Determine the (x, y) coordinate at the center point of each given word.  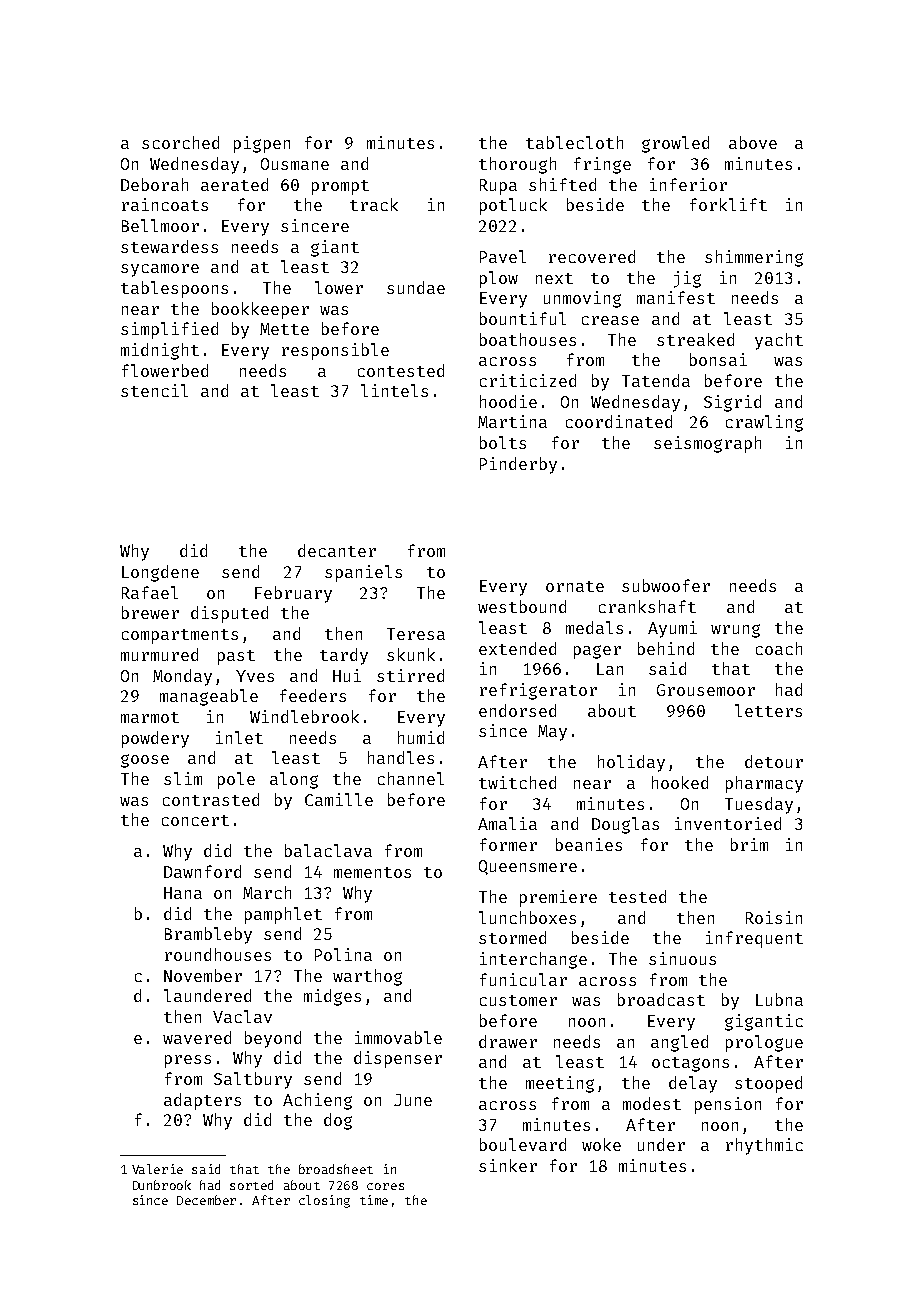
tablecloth (574, 142)
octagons (690, 1064)
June (413, 1100)
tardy (344, 656)
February (293, 594)
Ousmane (295, 164)
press (188, 1061)
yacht (779, 341)
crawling (764, 423)
